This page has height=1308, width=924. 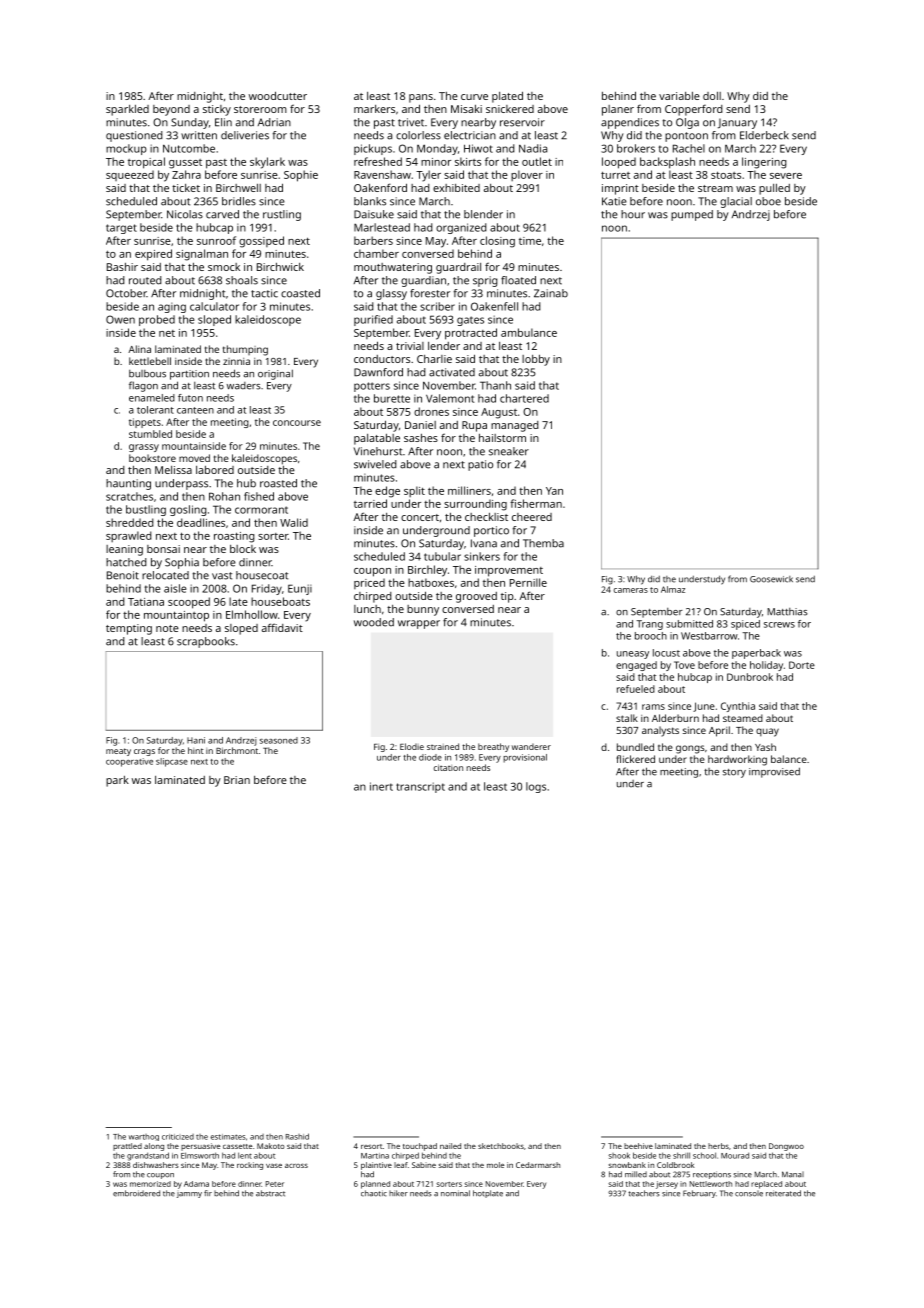 What do you see at coordinates (524, 398) in the page?
I see `chartered` at bounding box center [524, 398].
